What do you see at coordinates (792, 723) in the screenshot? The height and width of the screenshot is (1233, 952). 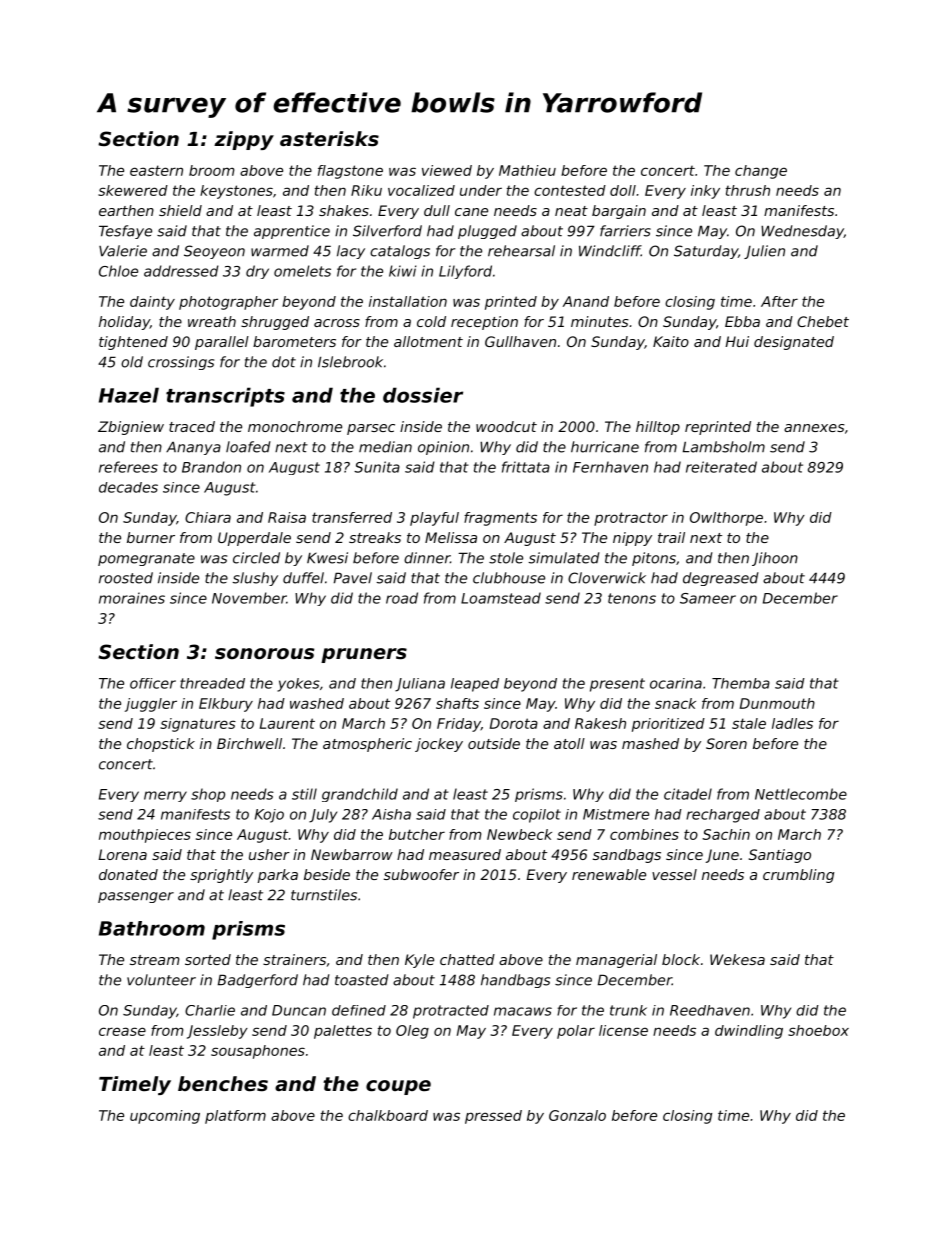 I see `ladles` at bounding box center [792, 723].
